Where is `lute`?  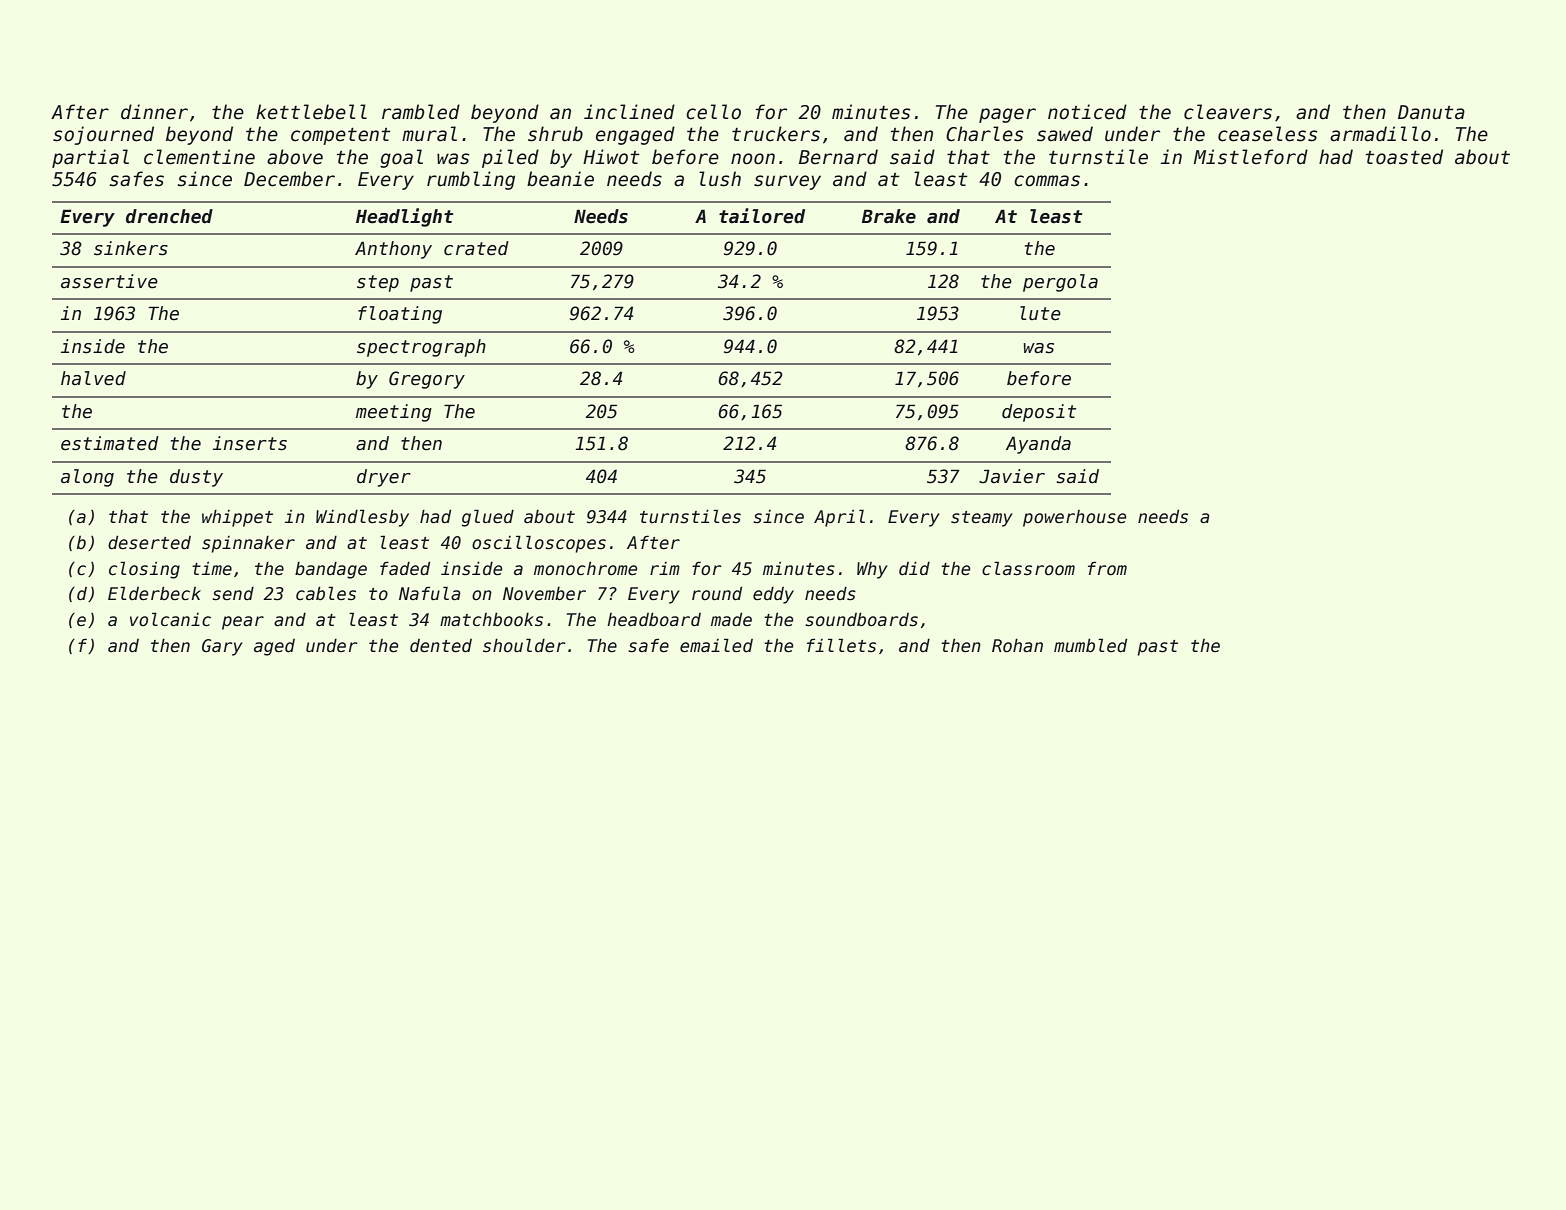
lute is located at coordinates (1040, 313).
